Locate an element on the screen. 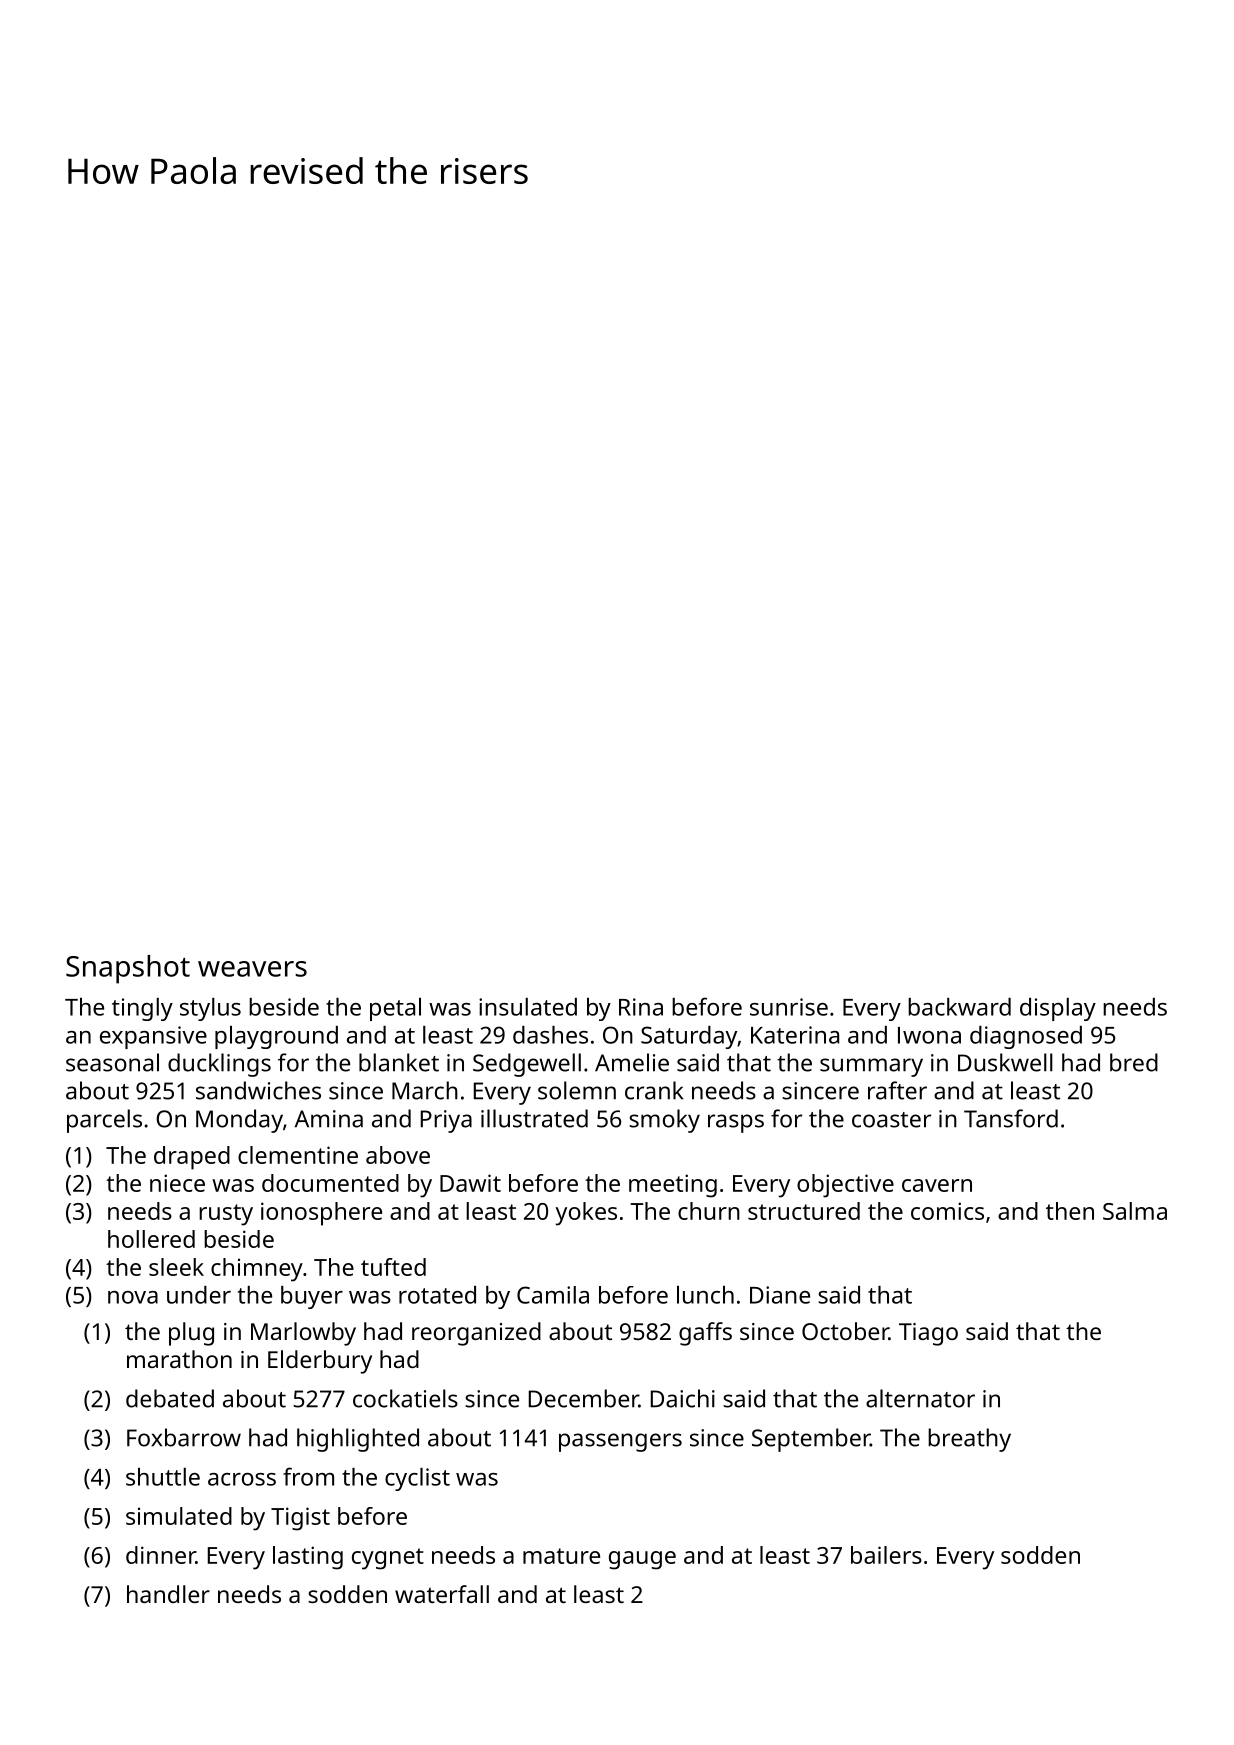 This screenshot has width=1234, height=1745. handler is located at coordinates (168, 1594).
